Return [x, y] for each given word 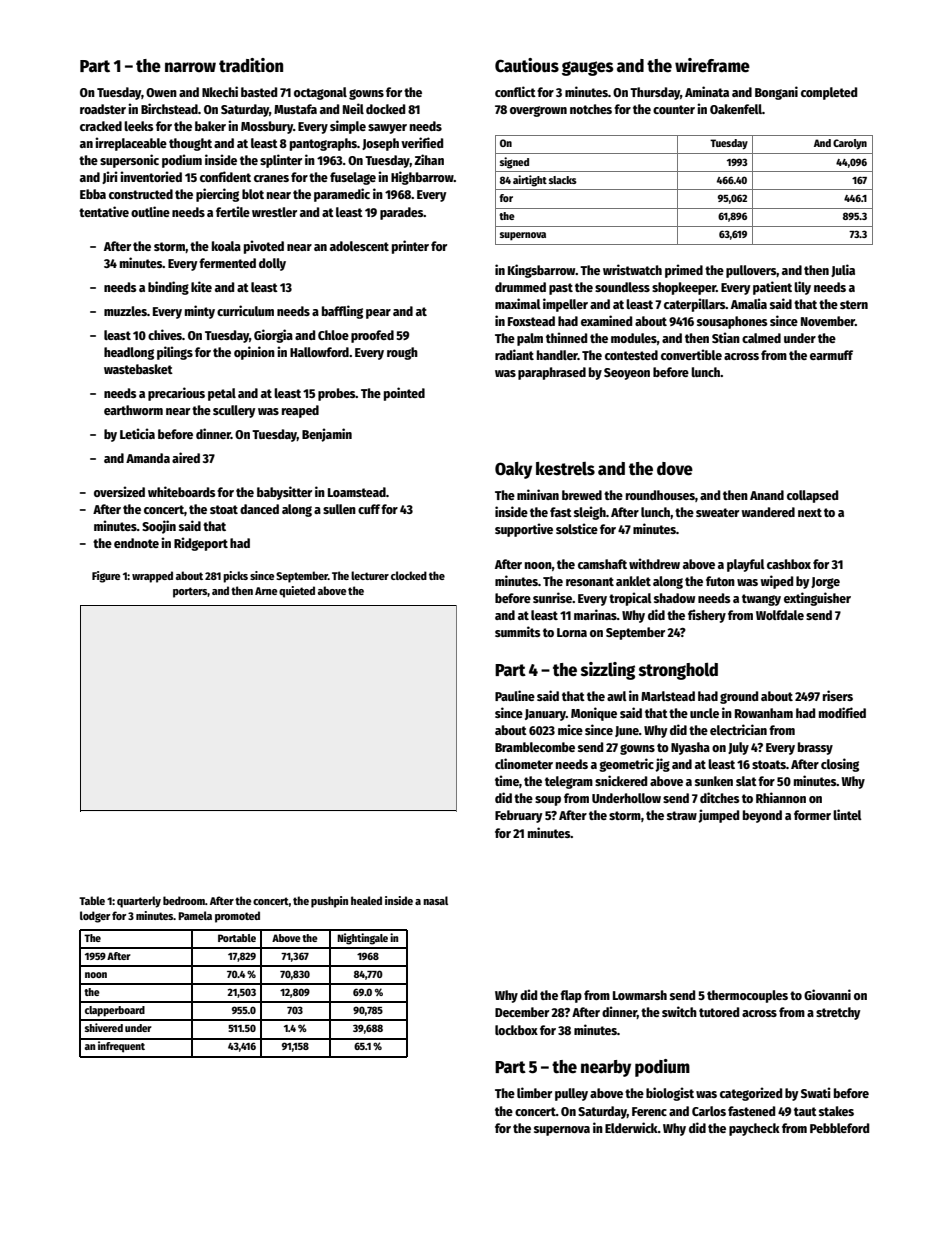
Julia [843, 270]
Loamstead [357, 492]
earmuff [831, 355]
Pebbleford [839, 1128]
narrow [190, 67]
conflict [515, 91]
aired [186, 457]
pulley [571, 1094]
